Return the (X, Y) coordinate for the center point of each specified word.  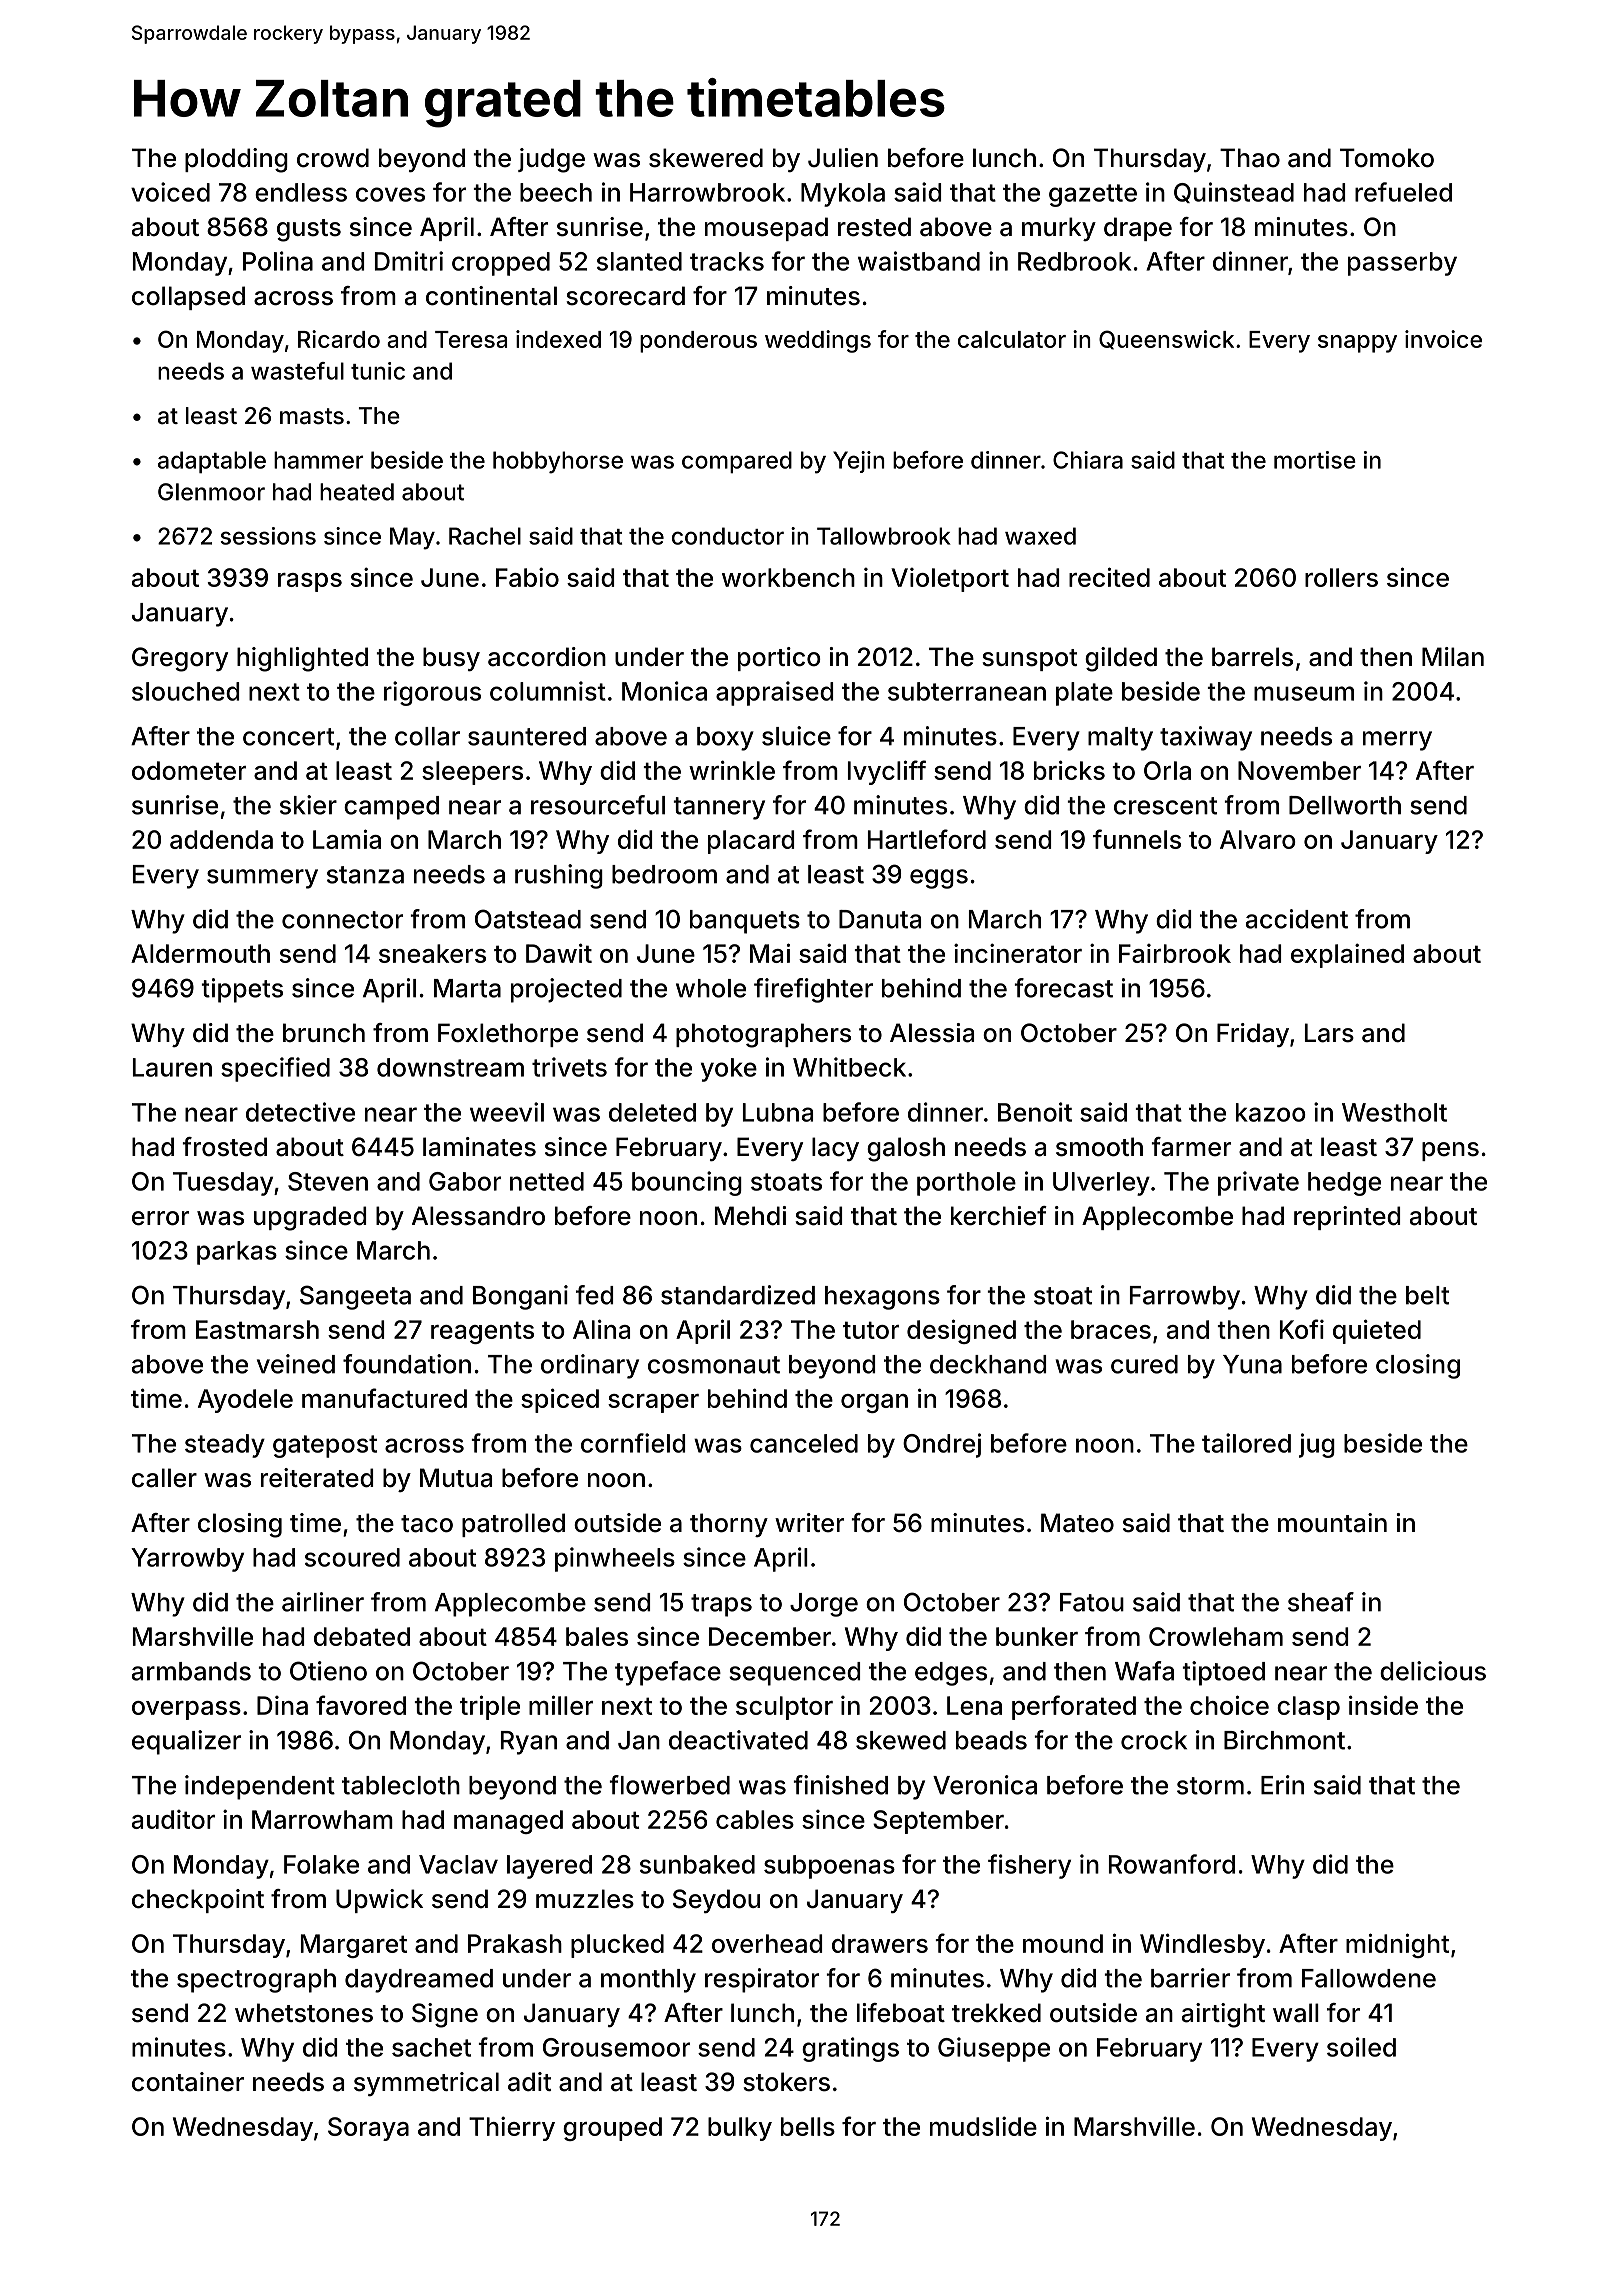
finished (840, 1785)
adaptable (212, 462)
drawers (880, 1943)
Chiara (1088, 460)
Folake (321, 1864)
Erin (1282, 1785)
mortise (1315, 460)
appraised (774, 693)
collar (427, 736)
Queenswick (1166, 340)
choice (1229, 1705)
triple (490, 1707)
